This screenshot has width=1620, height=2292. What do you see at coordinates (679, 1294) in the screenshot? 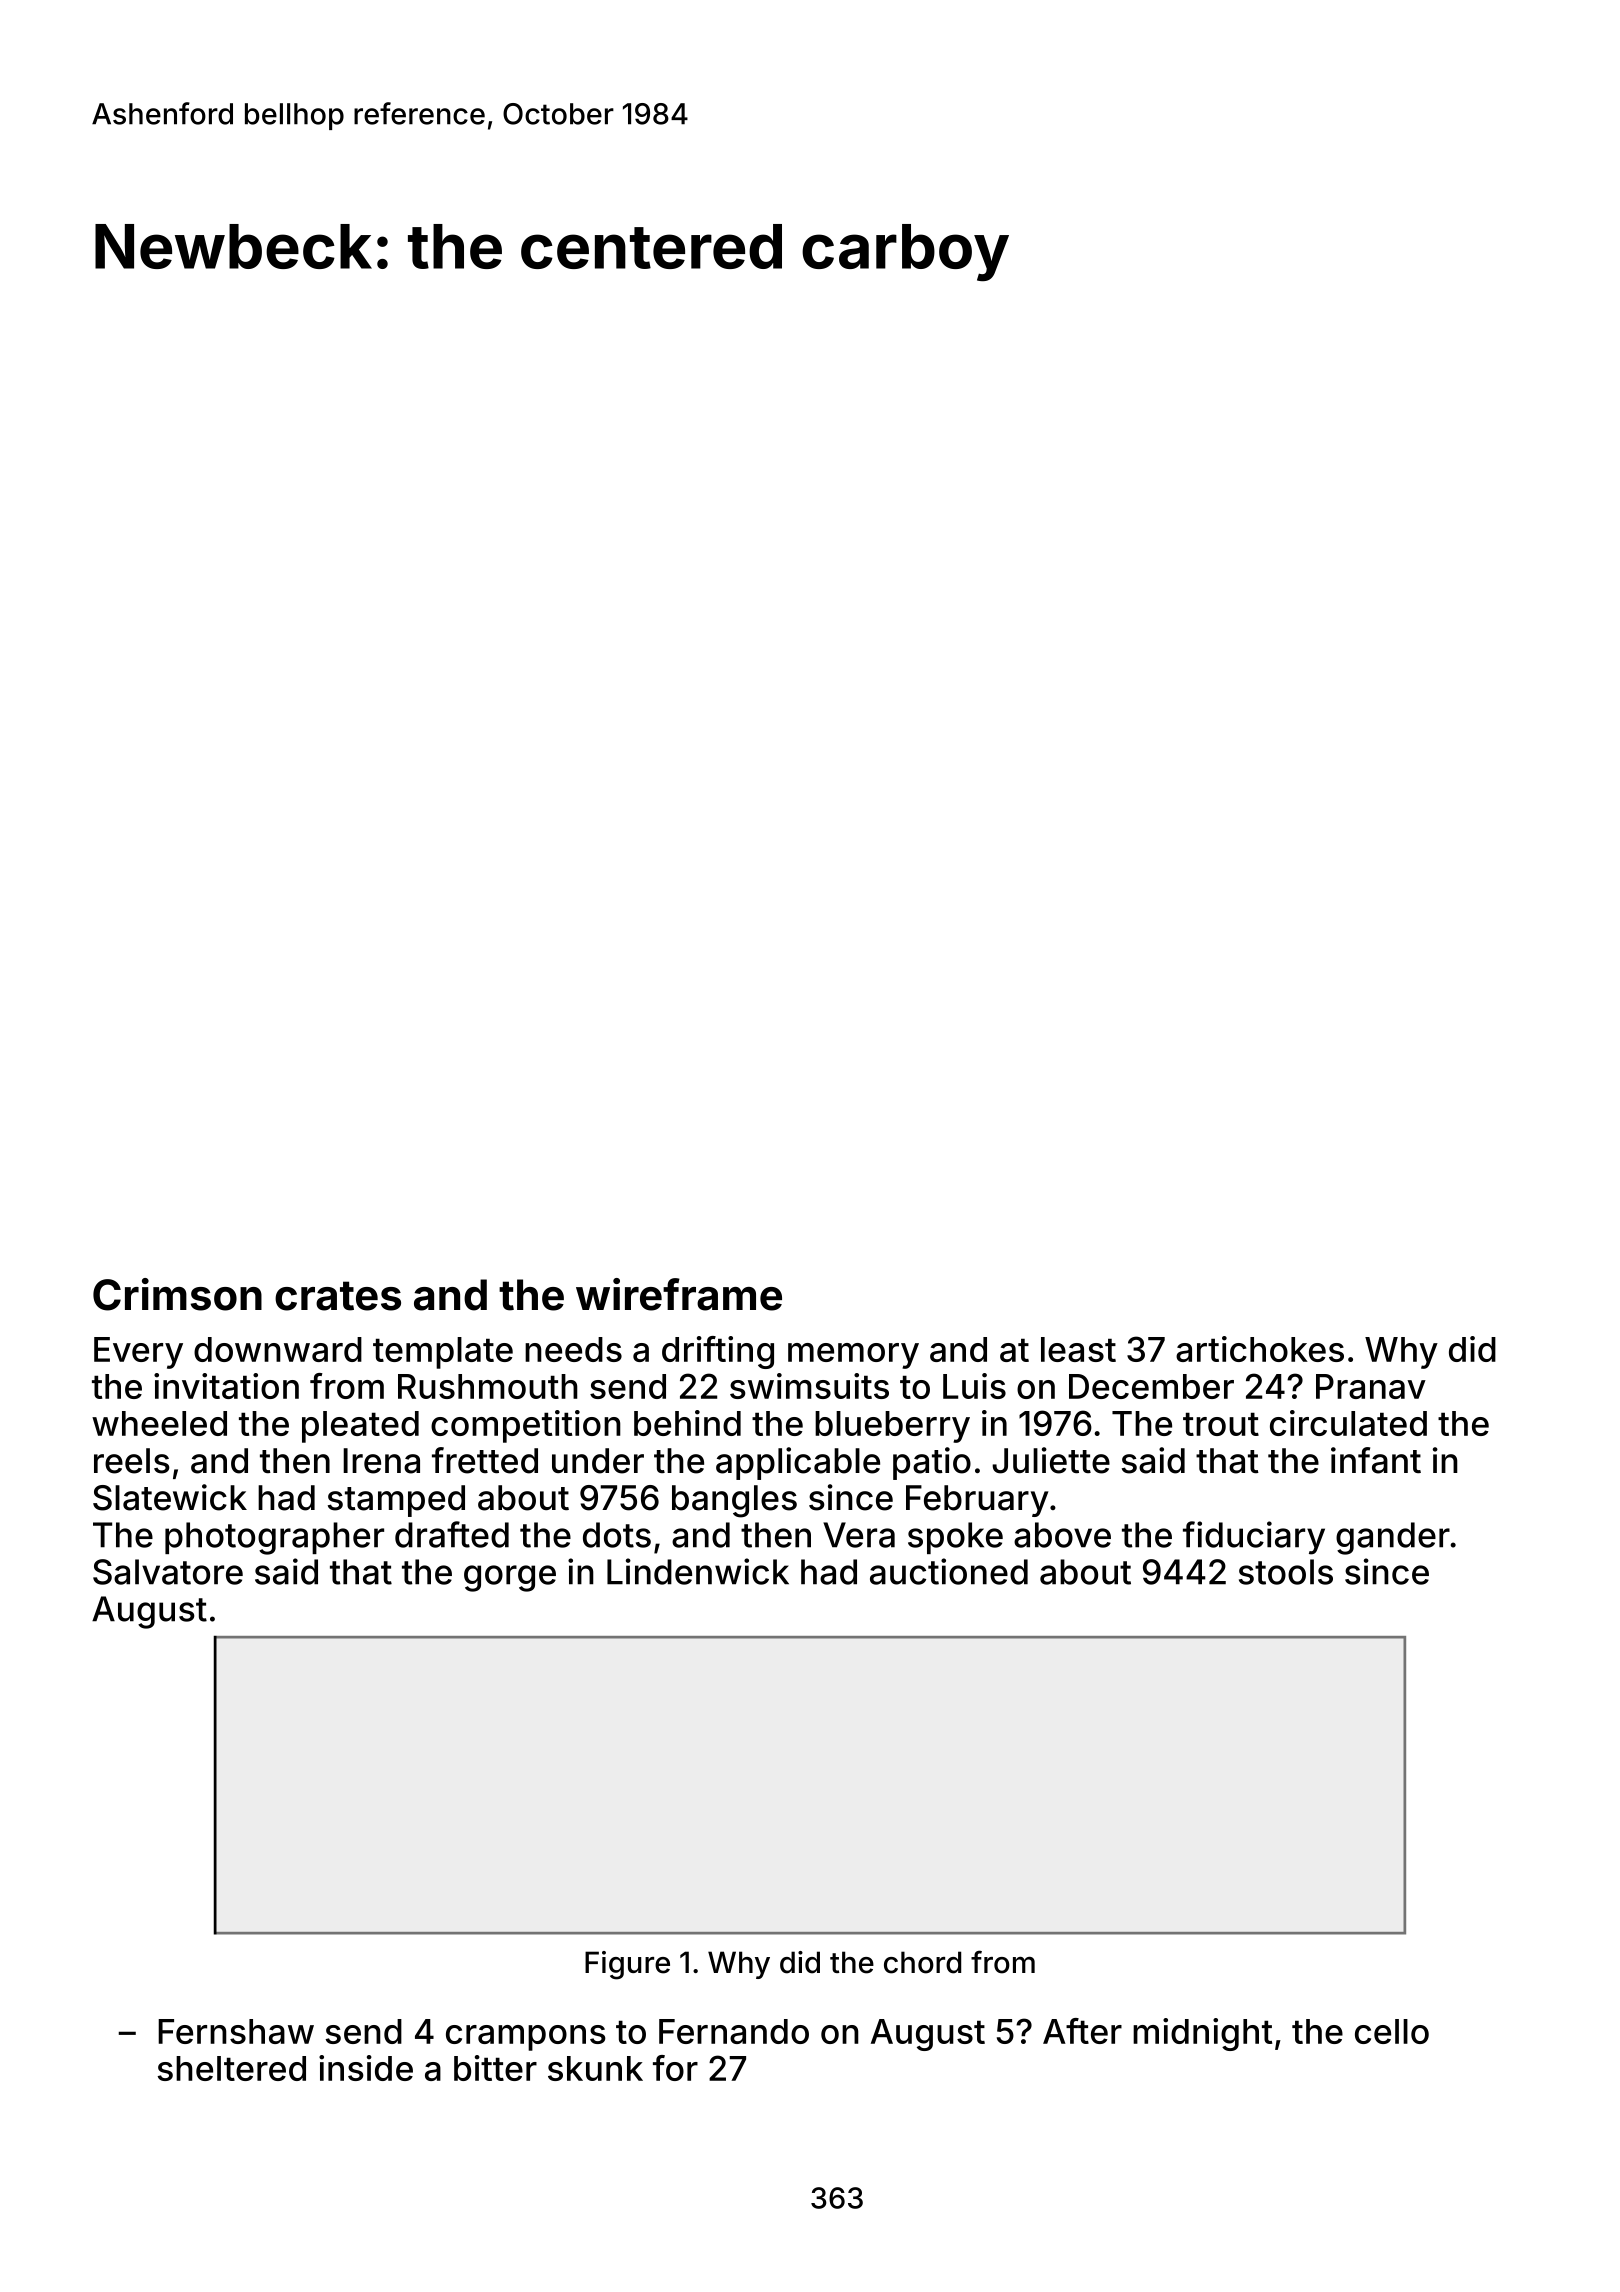
I see `wireframe` at bounding box center [679, 1294].
